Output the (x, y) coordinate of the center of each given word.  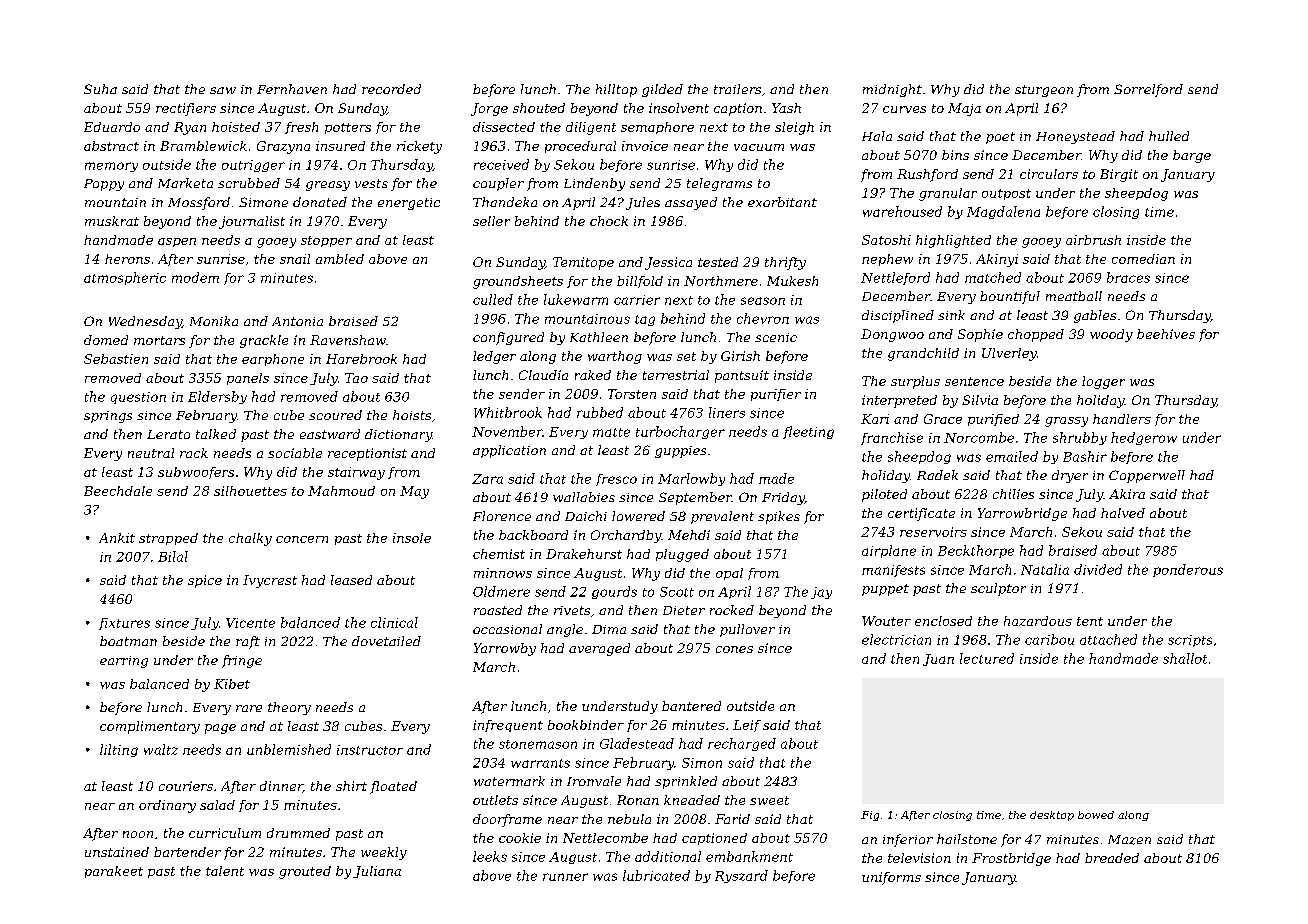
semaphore (657, 128)
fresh (301, 128)
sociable (295, 453)
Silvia (980, 400)
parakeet (114, 872)
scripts (1190, 641)
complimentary (150, 727)
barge (1192, 156)
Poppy (104, 185)
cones (734, 649)
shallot (1185, 658)
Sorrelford (1148, 90)
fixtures (124, 624)
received (501, 164)
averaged (599, 649)
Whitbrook (508, 412)
